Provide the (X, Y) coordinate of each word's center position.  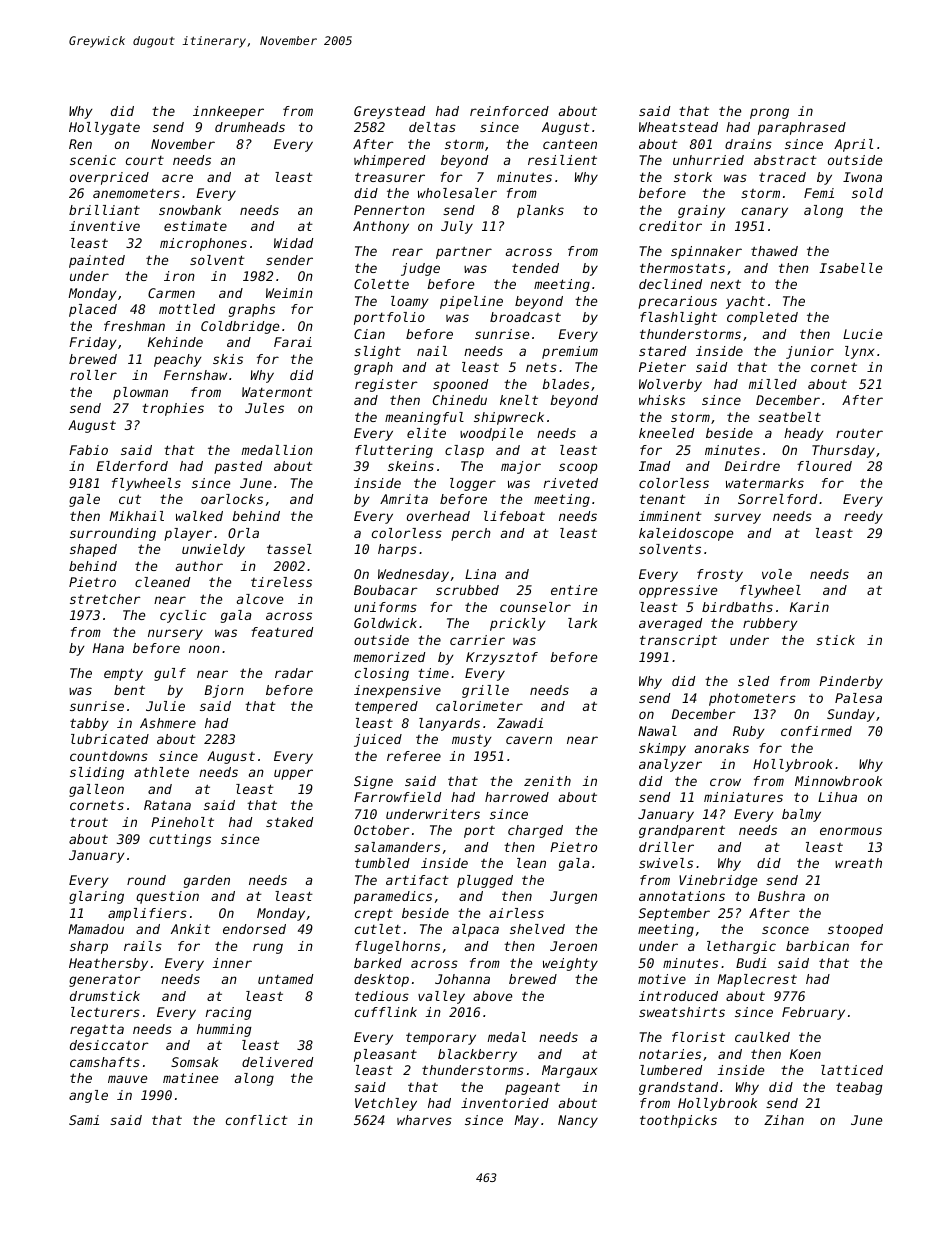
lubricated (110, 739)
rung (268, 948)
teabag (859, 1088)
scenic (93, 160)
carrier (477, 640)
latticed (852, 1070)
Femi (819, 193)
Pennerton (389, 210)
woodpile (491, 434)
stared (662, 351)
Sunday (851, 715)
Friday (92, 343)
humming (224, 1030)
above (492, 996)
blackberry (477, 1055)
